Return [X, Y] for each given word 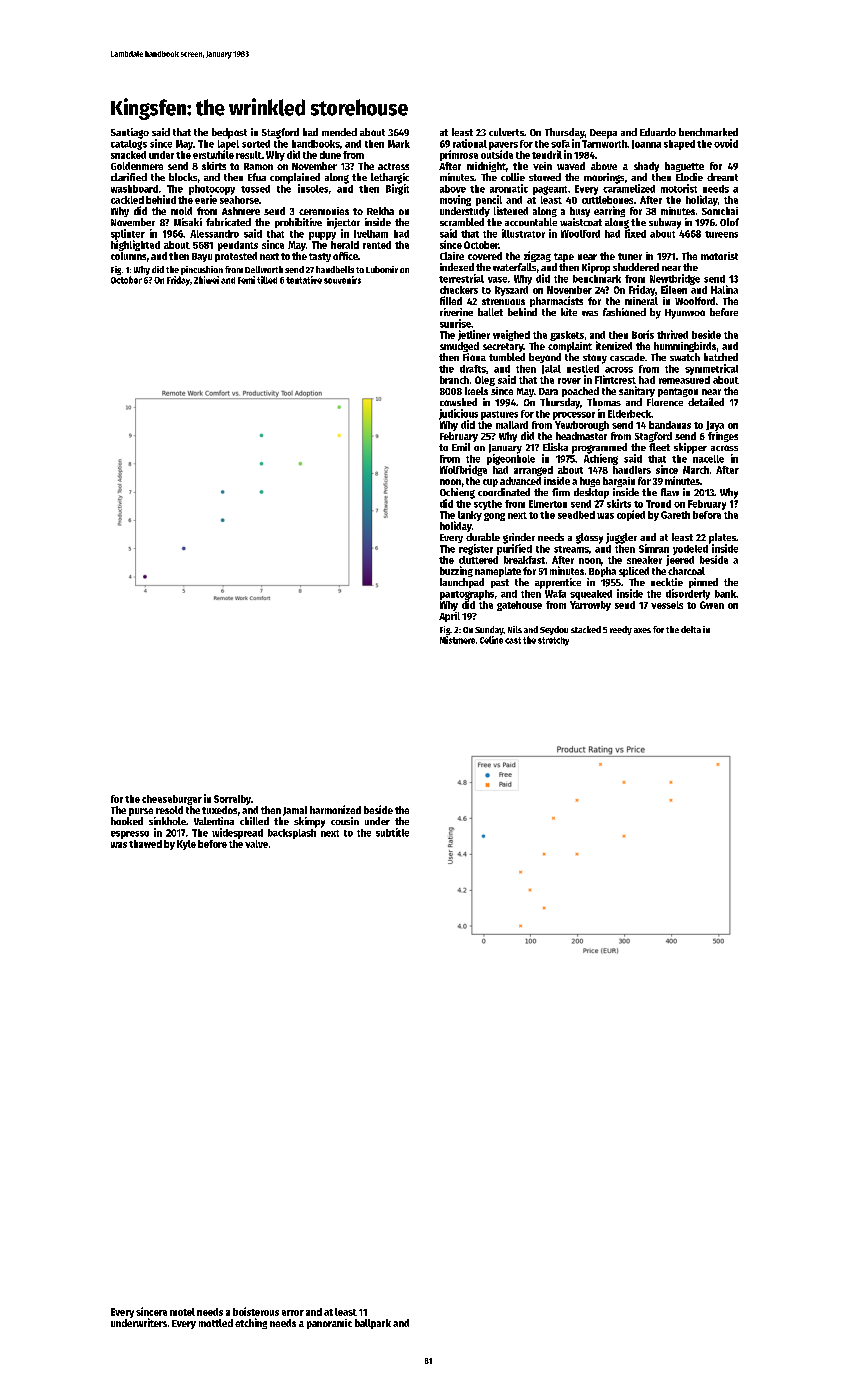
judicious [458, 414]
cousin [345, 821]
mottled [216, 1323]
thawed [145, 844]
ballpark [373, 1324]
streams [571, 549]
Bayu [202, 257]
